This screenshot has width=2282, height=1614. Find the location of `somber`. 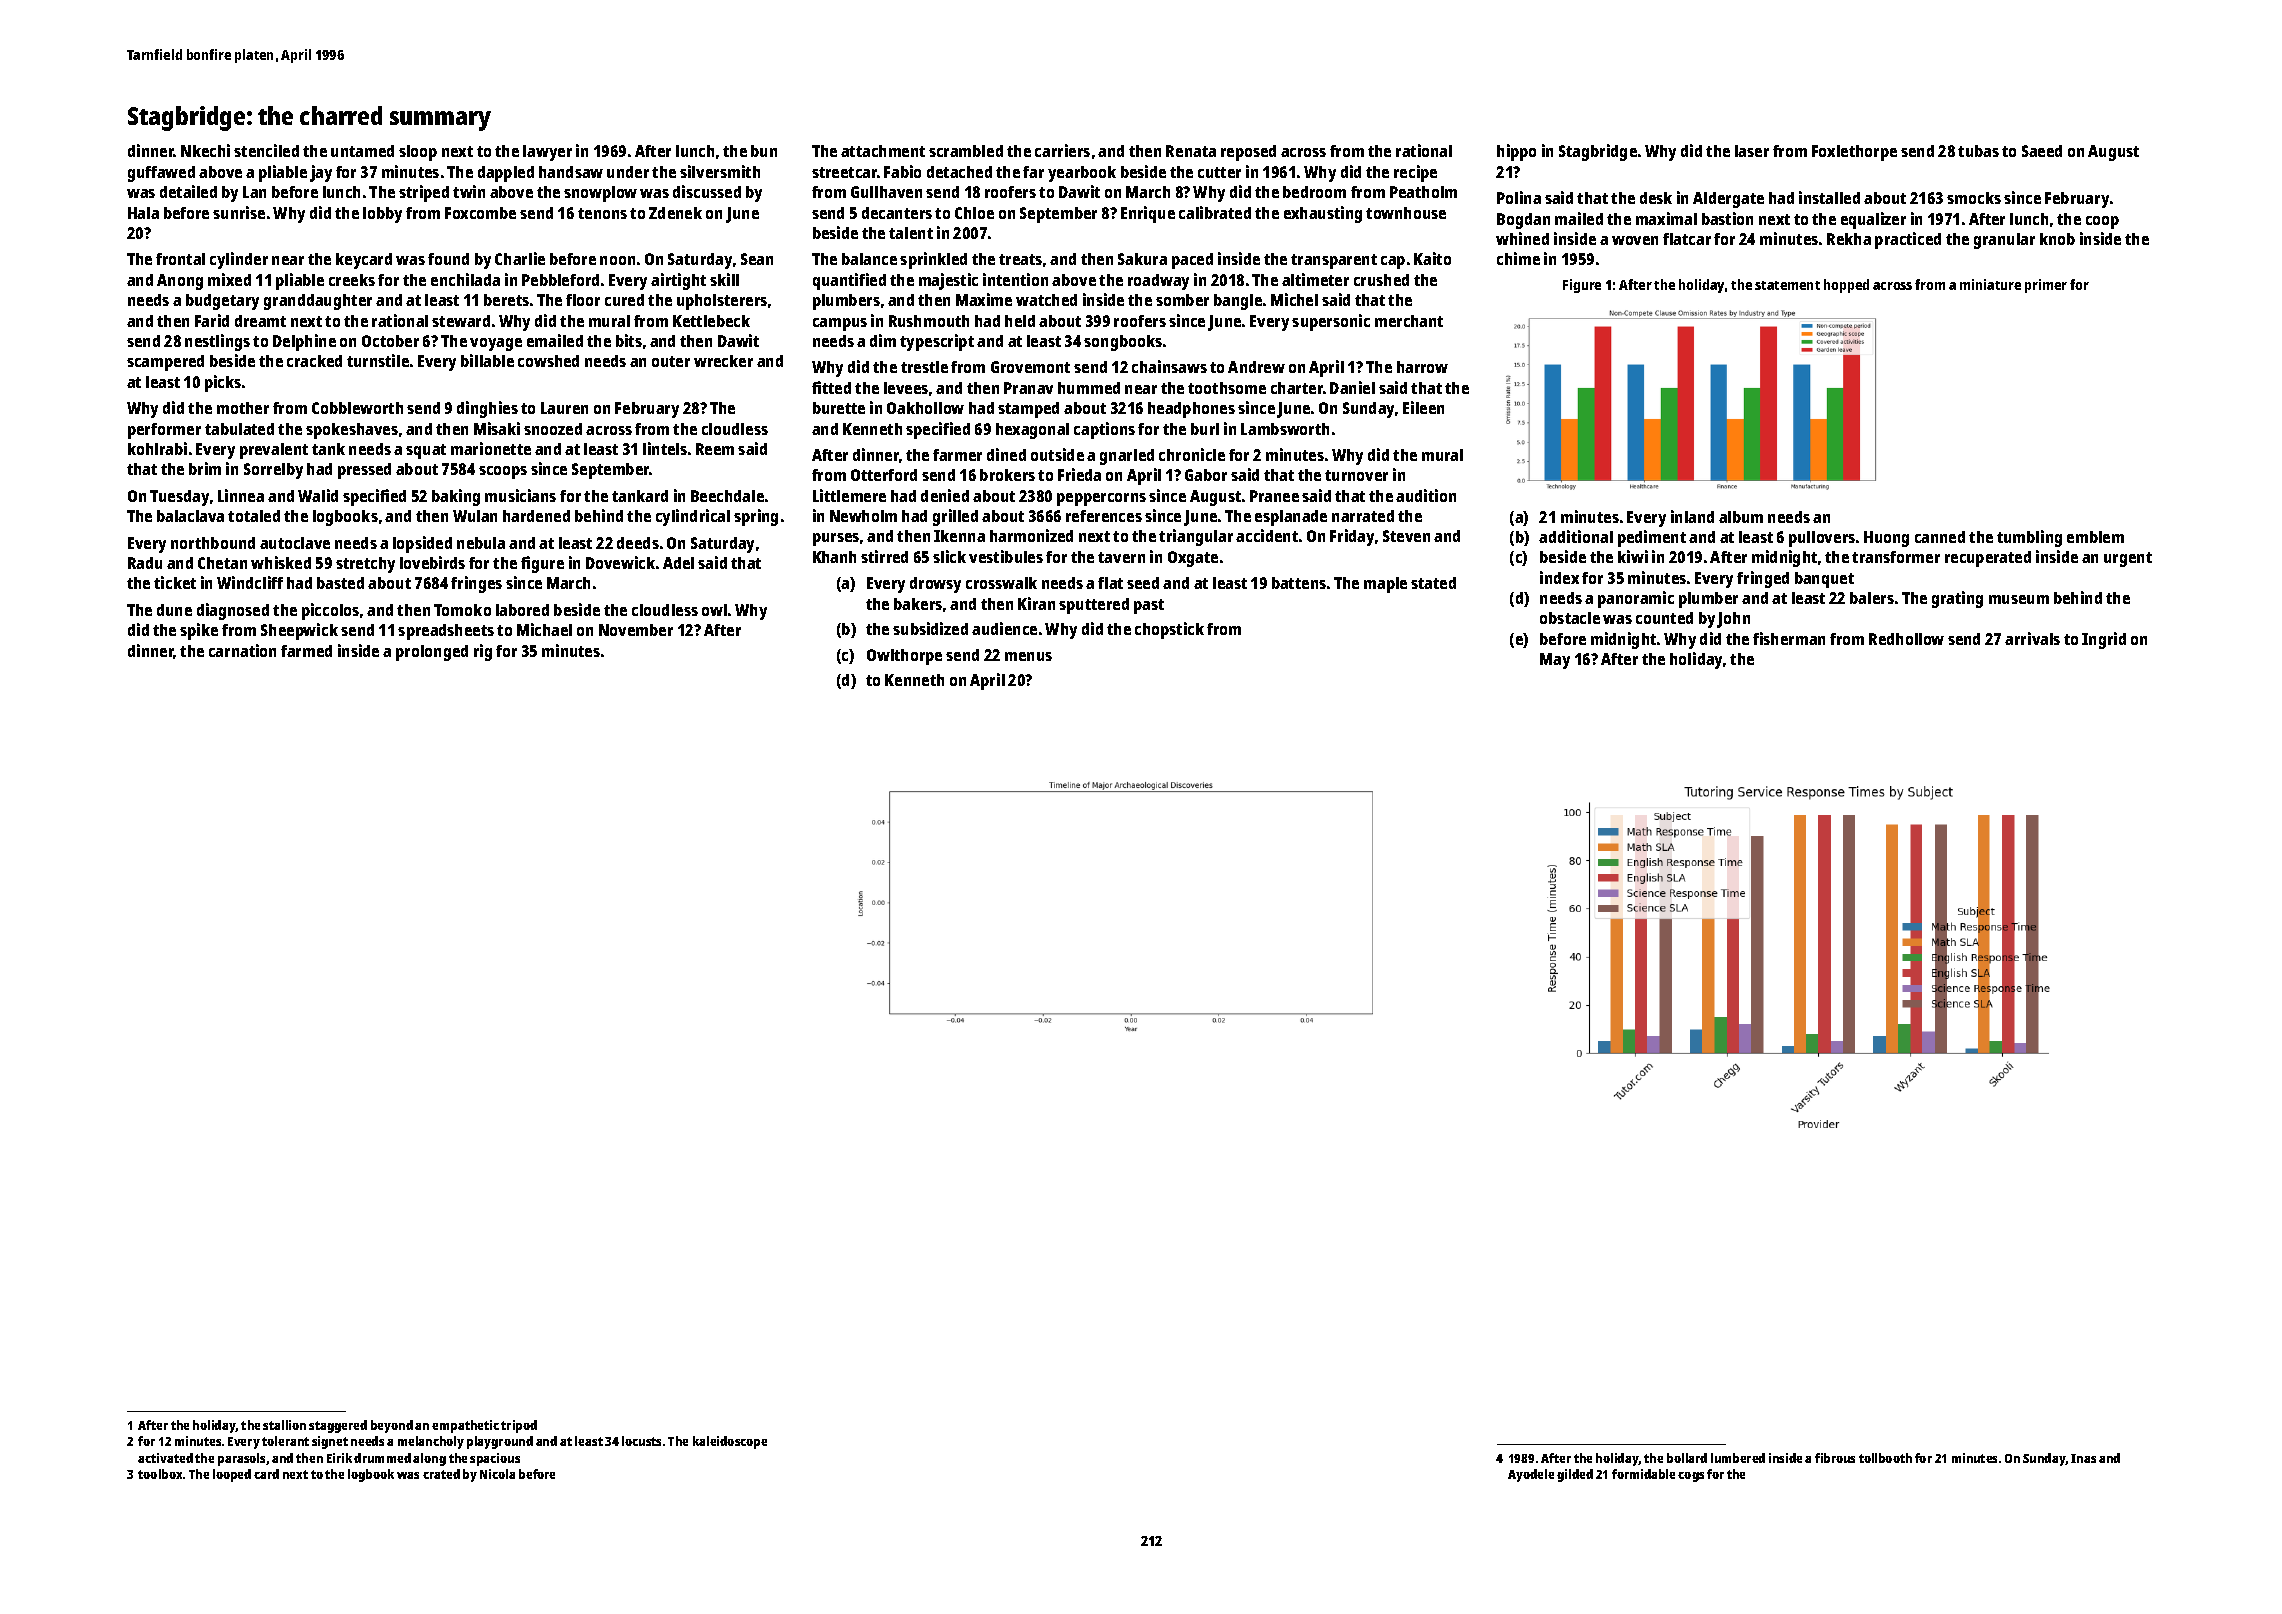

somber is located at coordinates (1182, 300).
